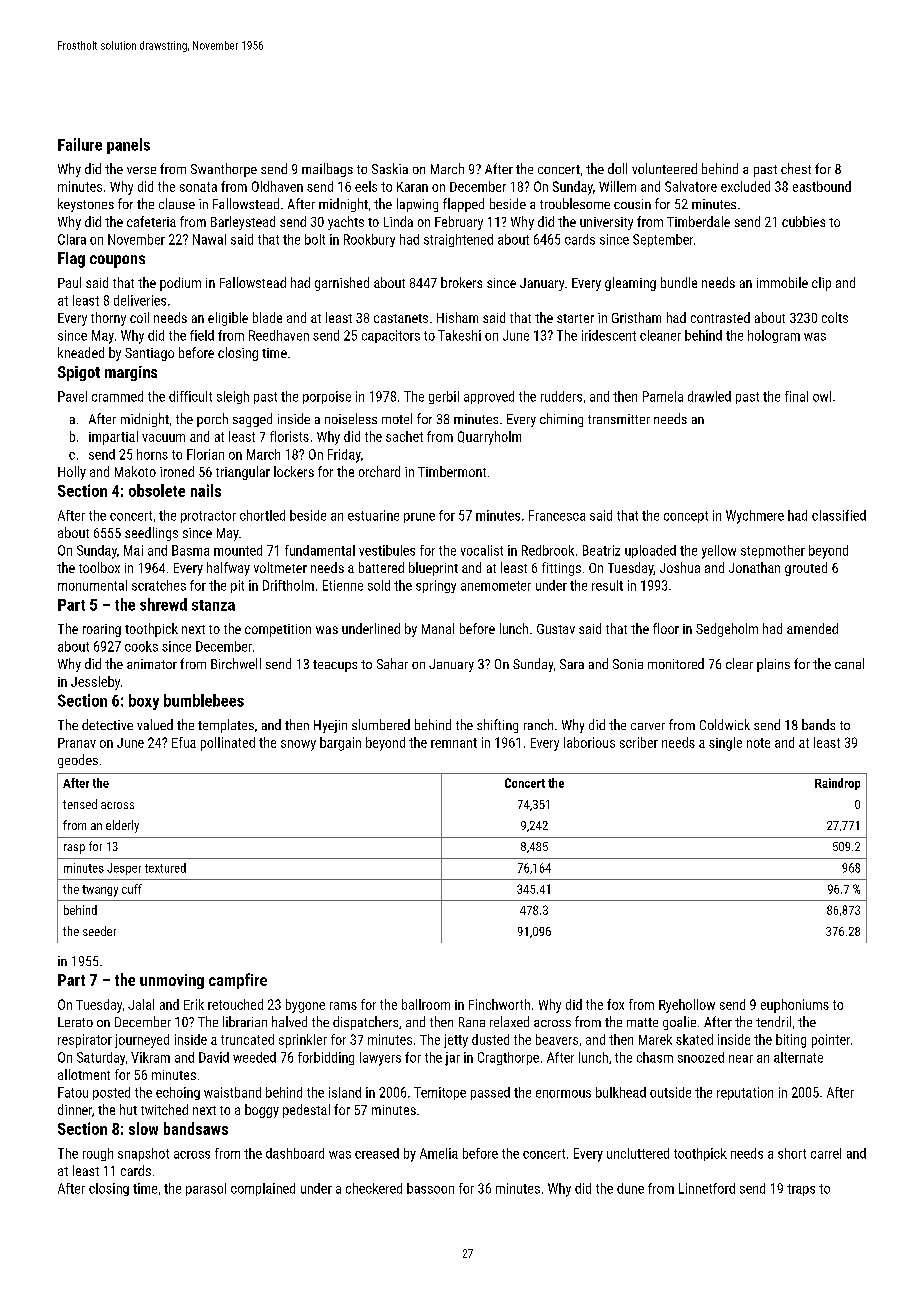 The width and height of the image is (924, 1308). What do you see at coordinates (572, 664) in the image?
I see `Sara` at bounding box center [572, 664].
